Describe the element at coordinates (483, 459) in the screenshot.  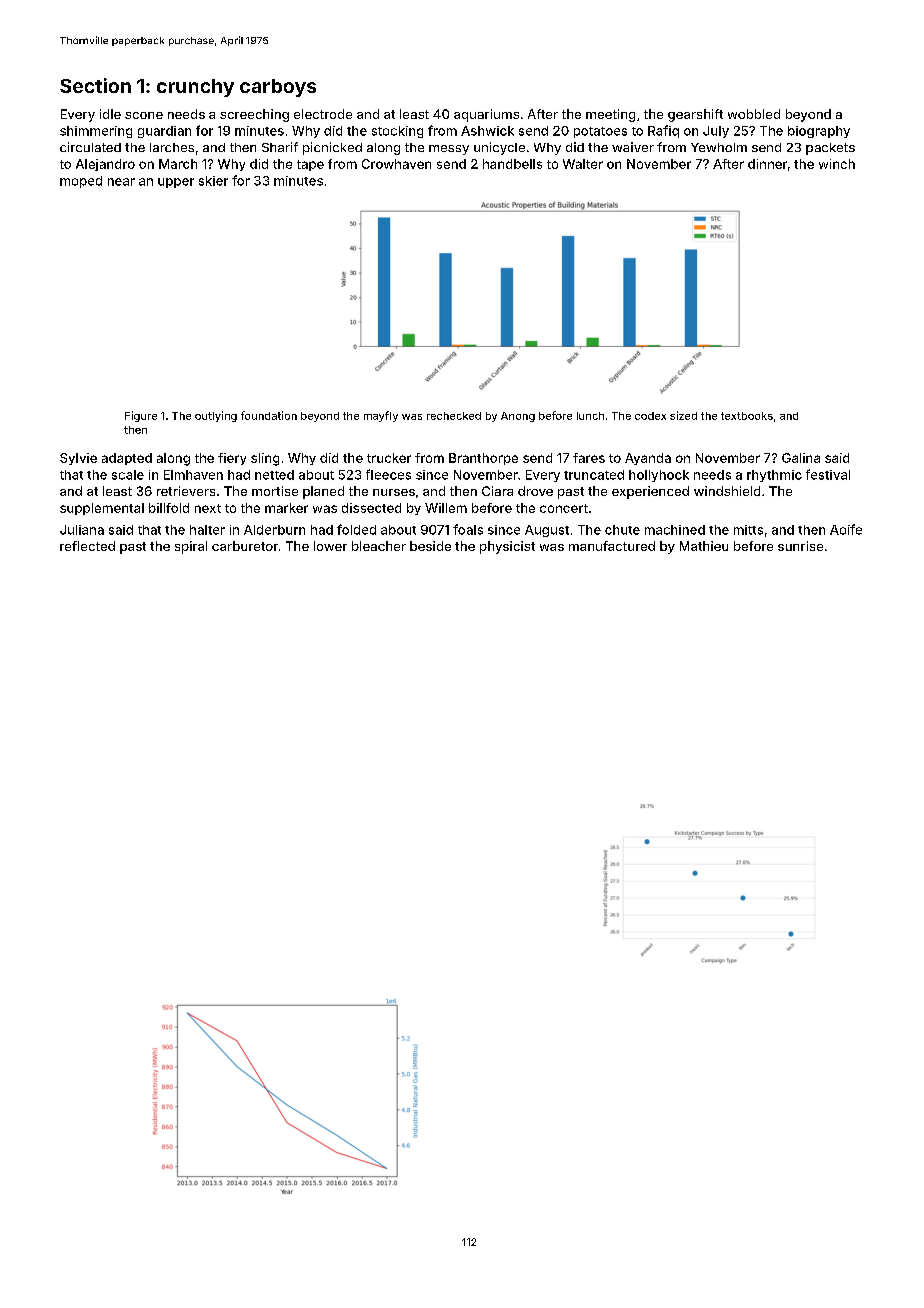
I see `Branthorpe` at that location.
